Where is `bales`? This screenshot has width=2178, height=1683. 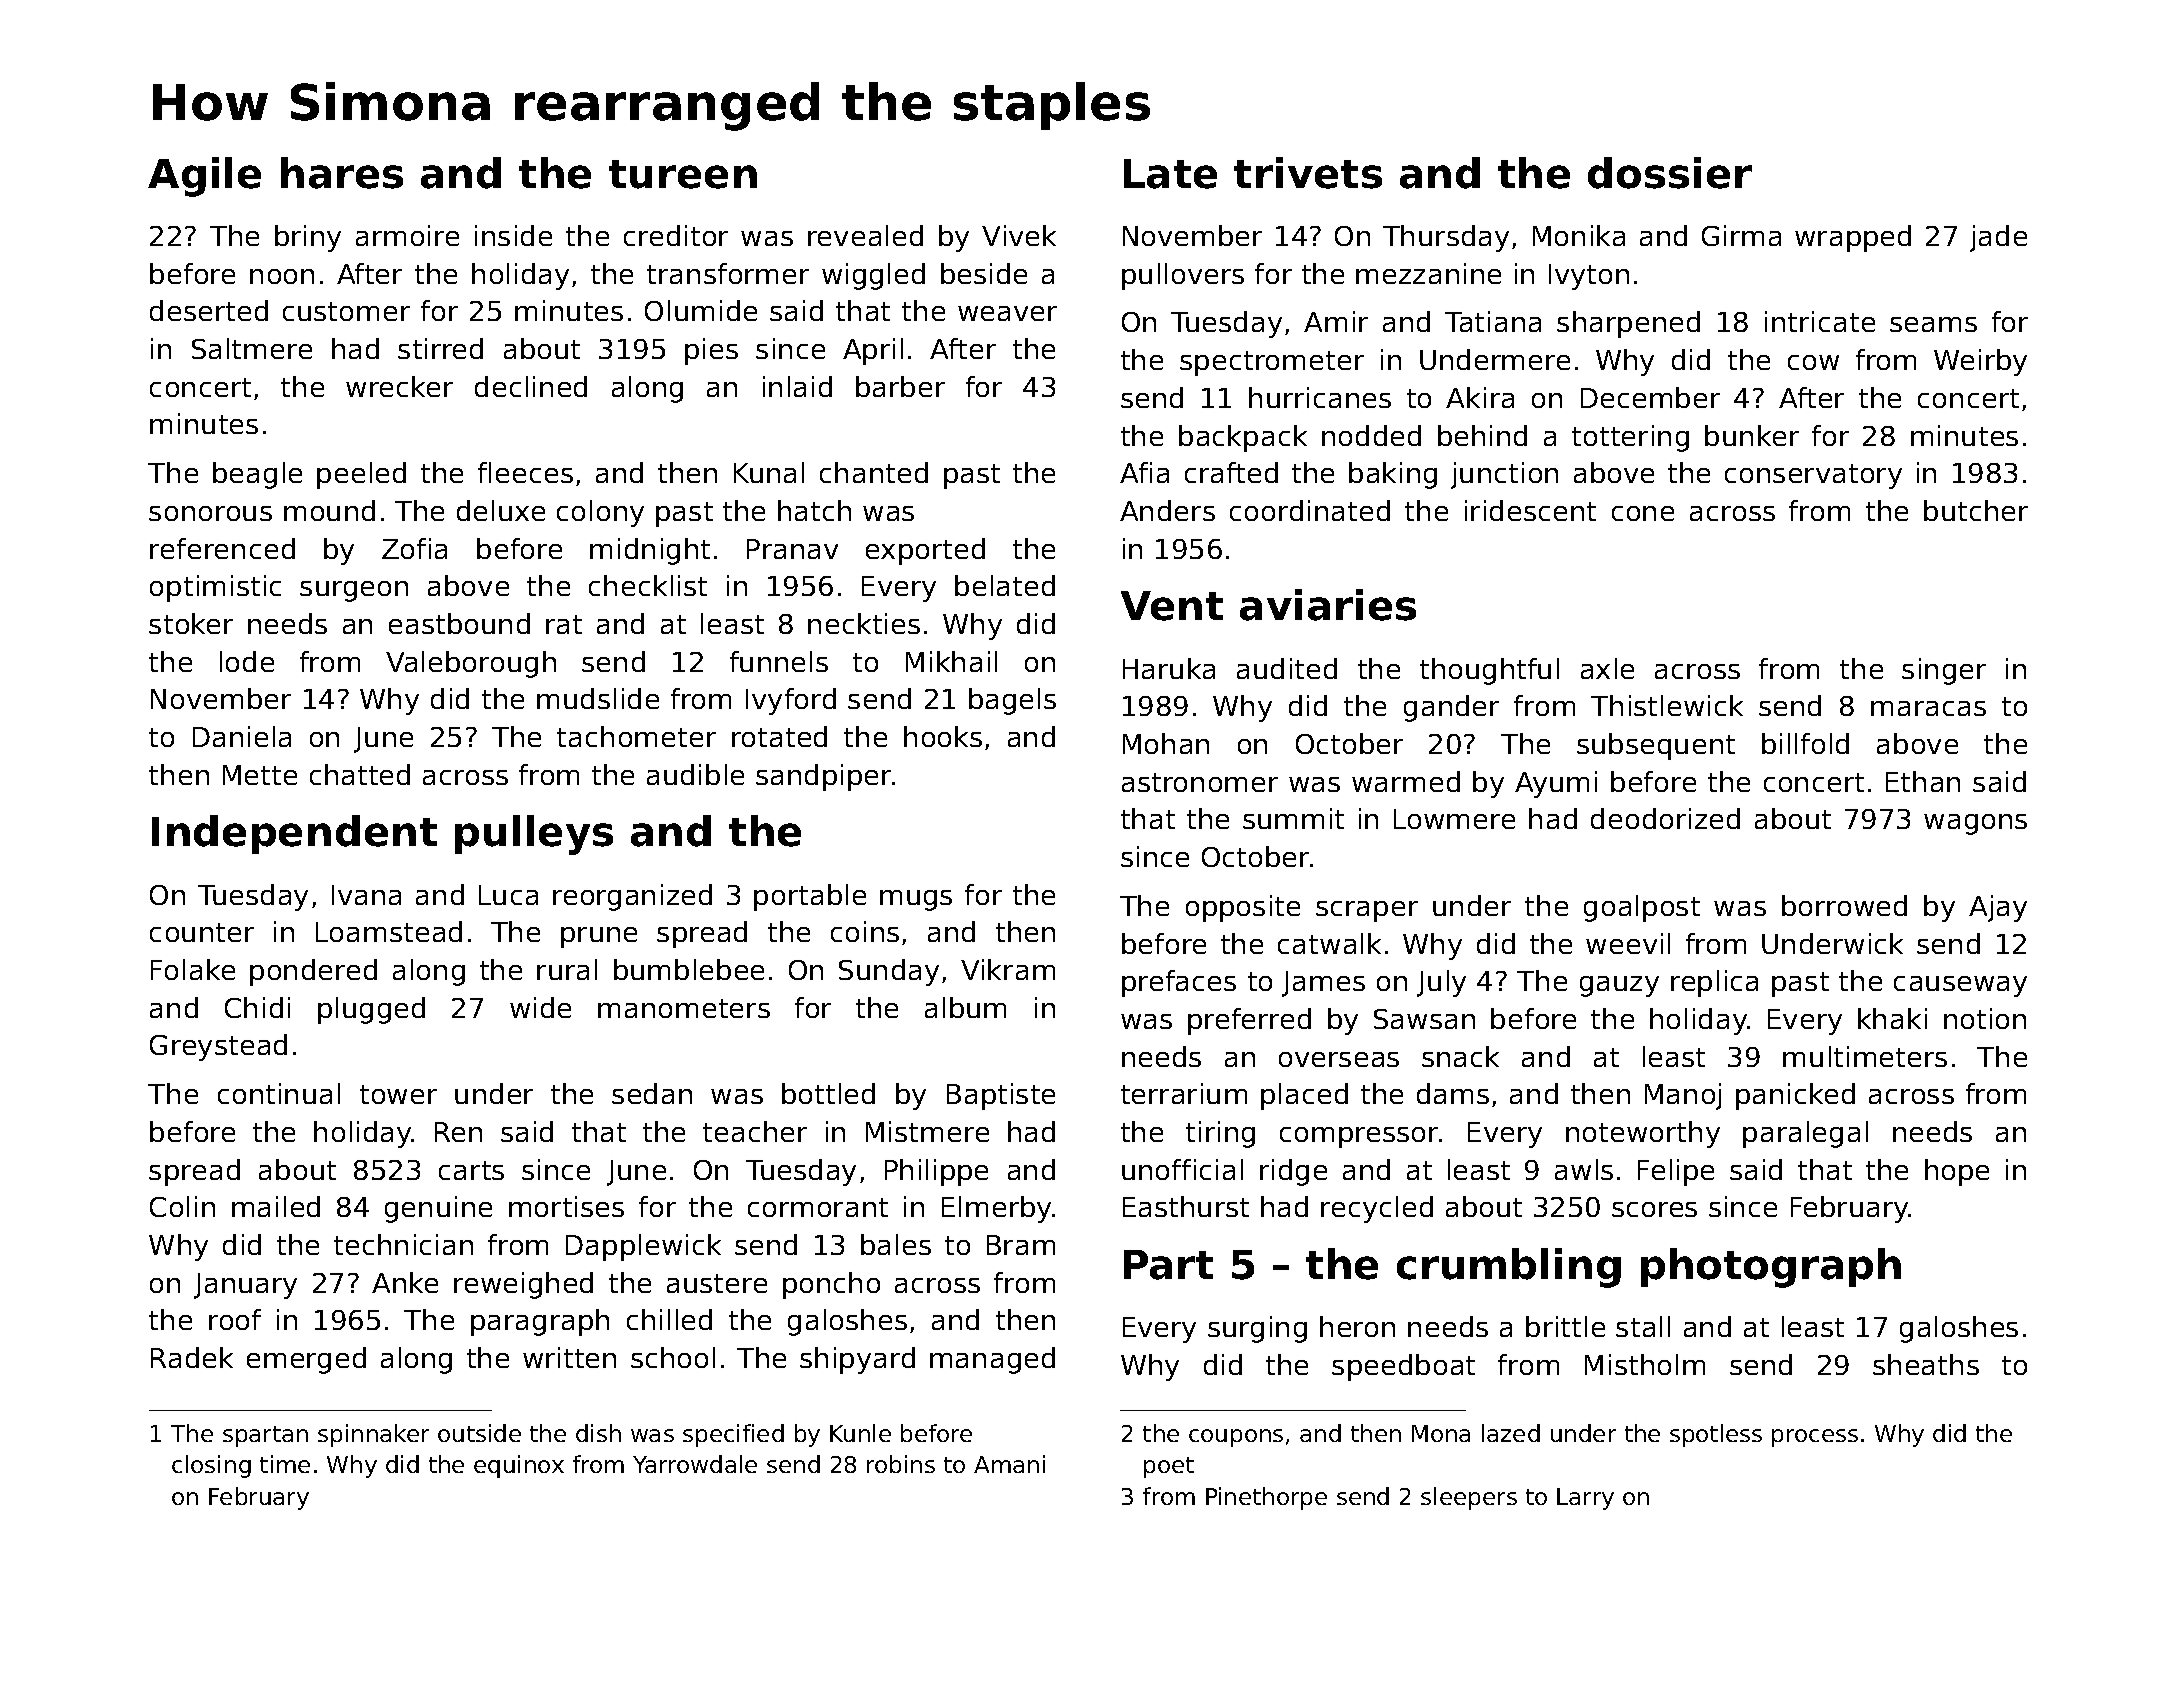
bales is located at coordinates (896, 1244).
